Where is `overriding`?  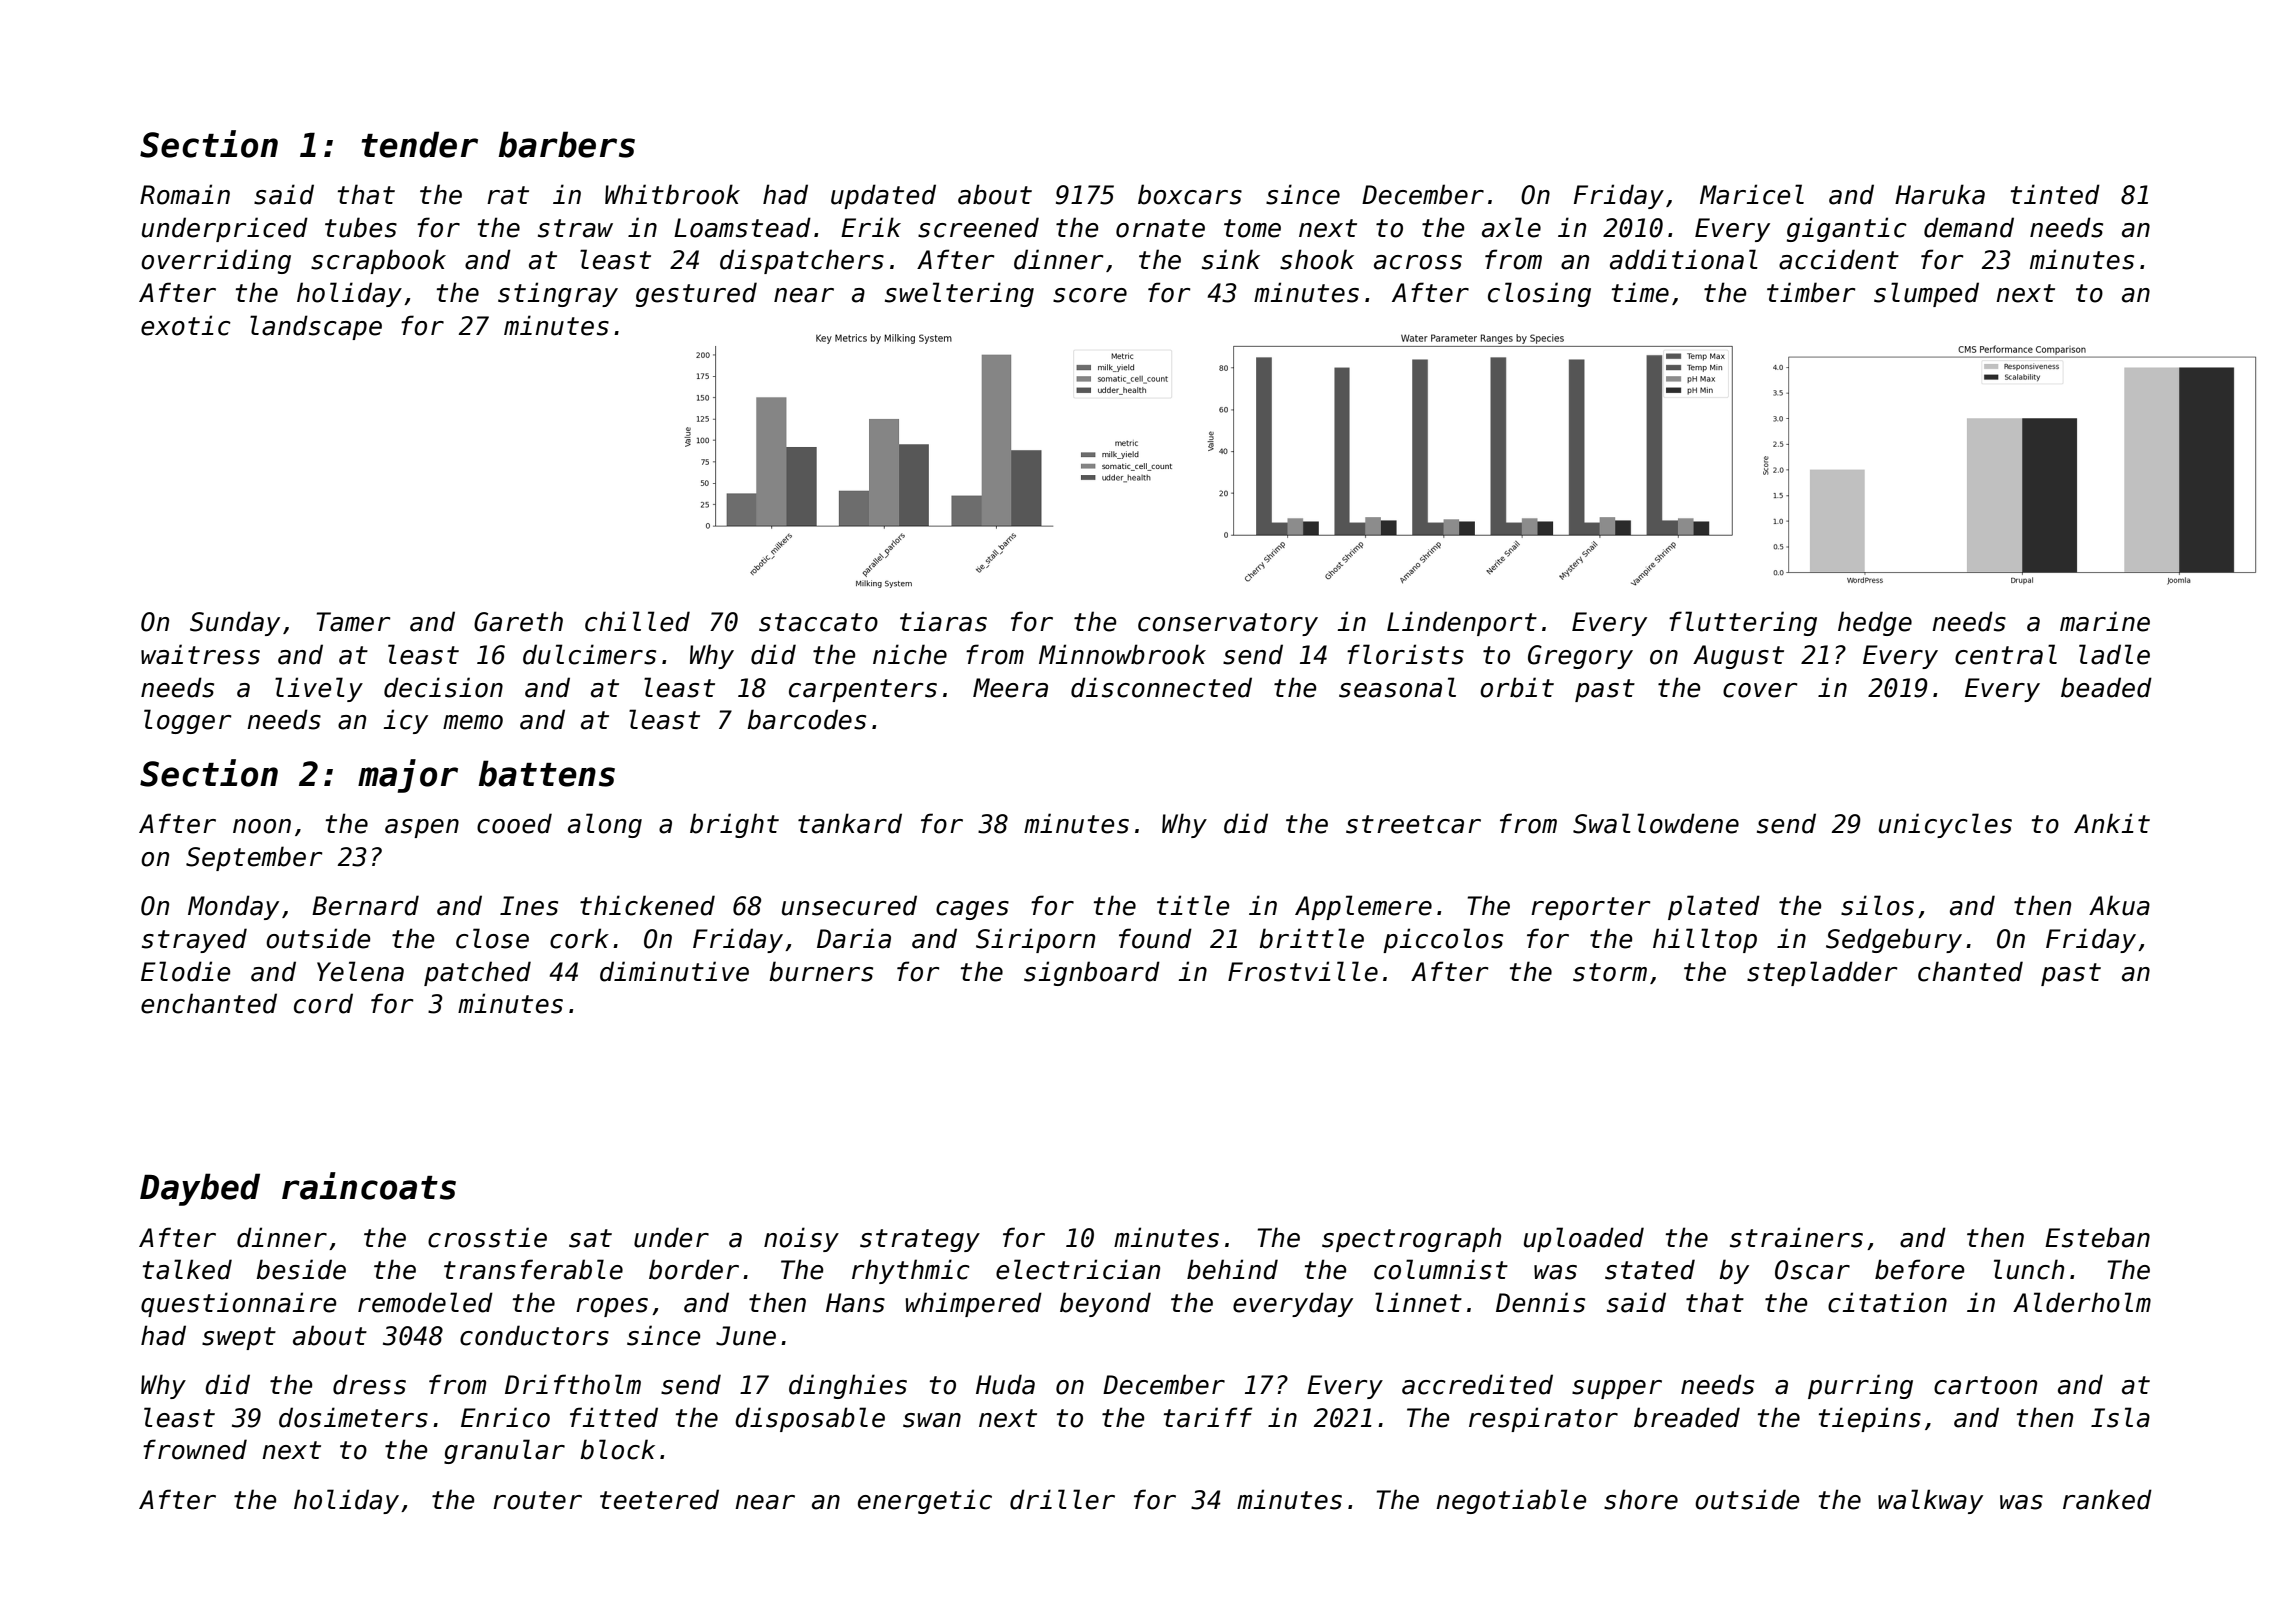
overriding is located at coordinates (216, 261).
